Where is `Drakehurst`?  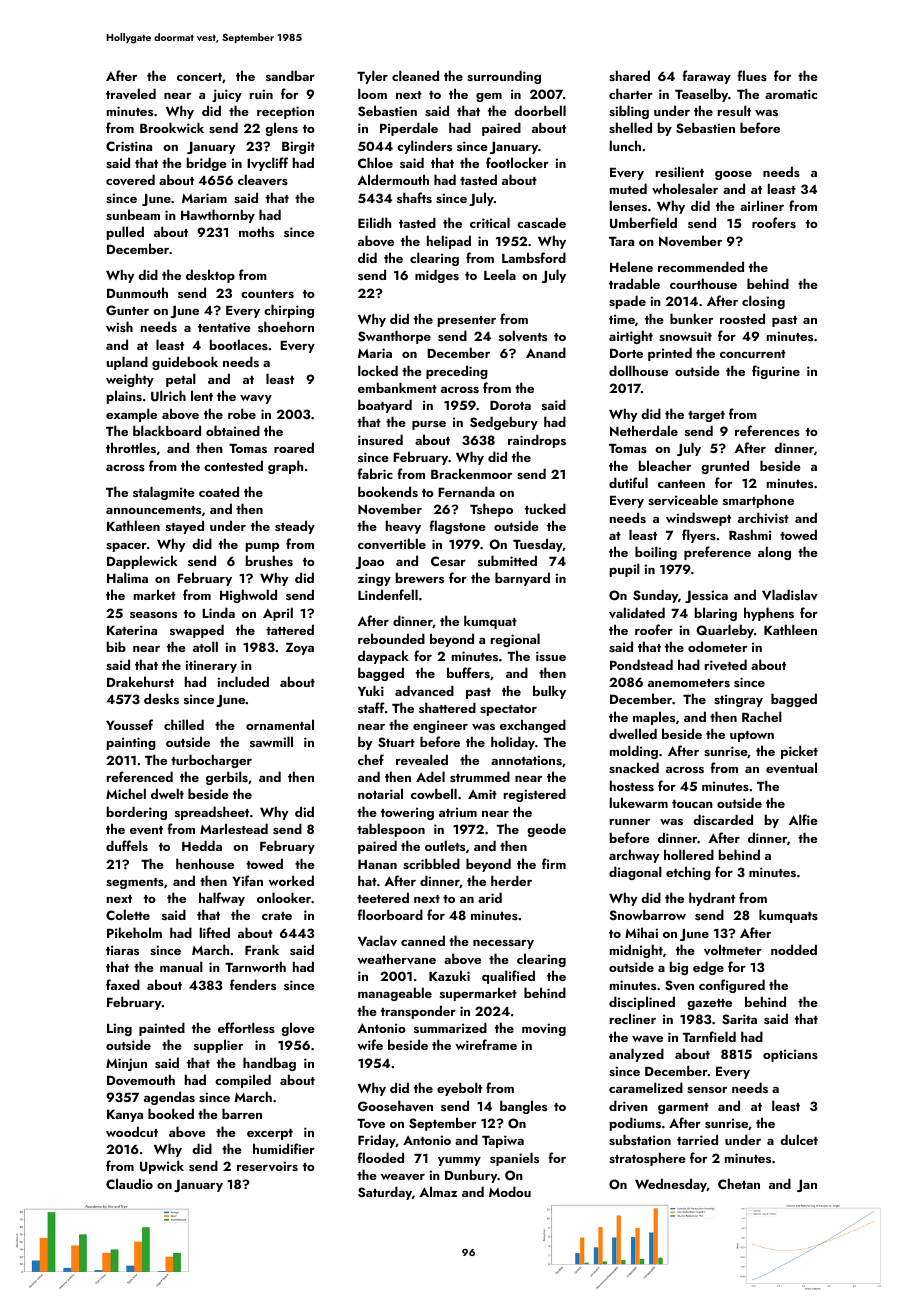 Drakehurst is located at coordinates (140, 681).
